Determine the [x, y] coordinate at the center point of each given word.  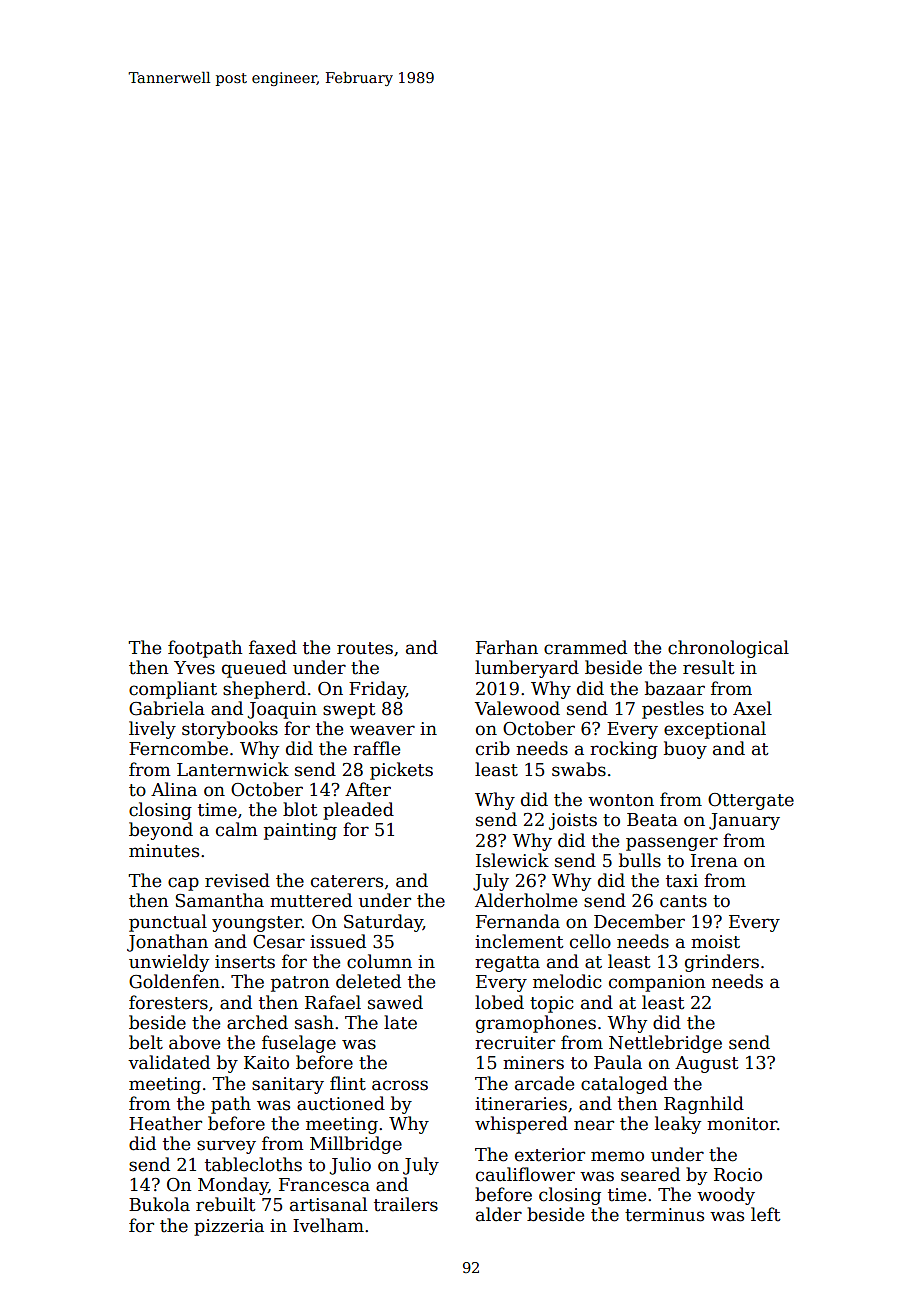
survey [226, 1147]
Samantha [220, 900]
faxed [273, 647]
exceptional [715, 730]
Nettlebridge [665, 1044]
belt [146, 1042]
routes [365, 648]
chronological [728, 649]
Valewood [517, 708]
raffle [376, 748]
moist [715, 942]
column [379, 961]
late [400, 1022]
